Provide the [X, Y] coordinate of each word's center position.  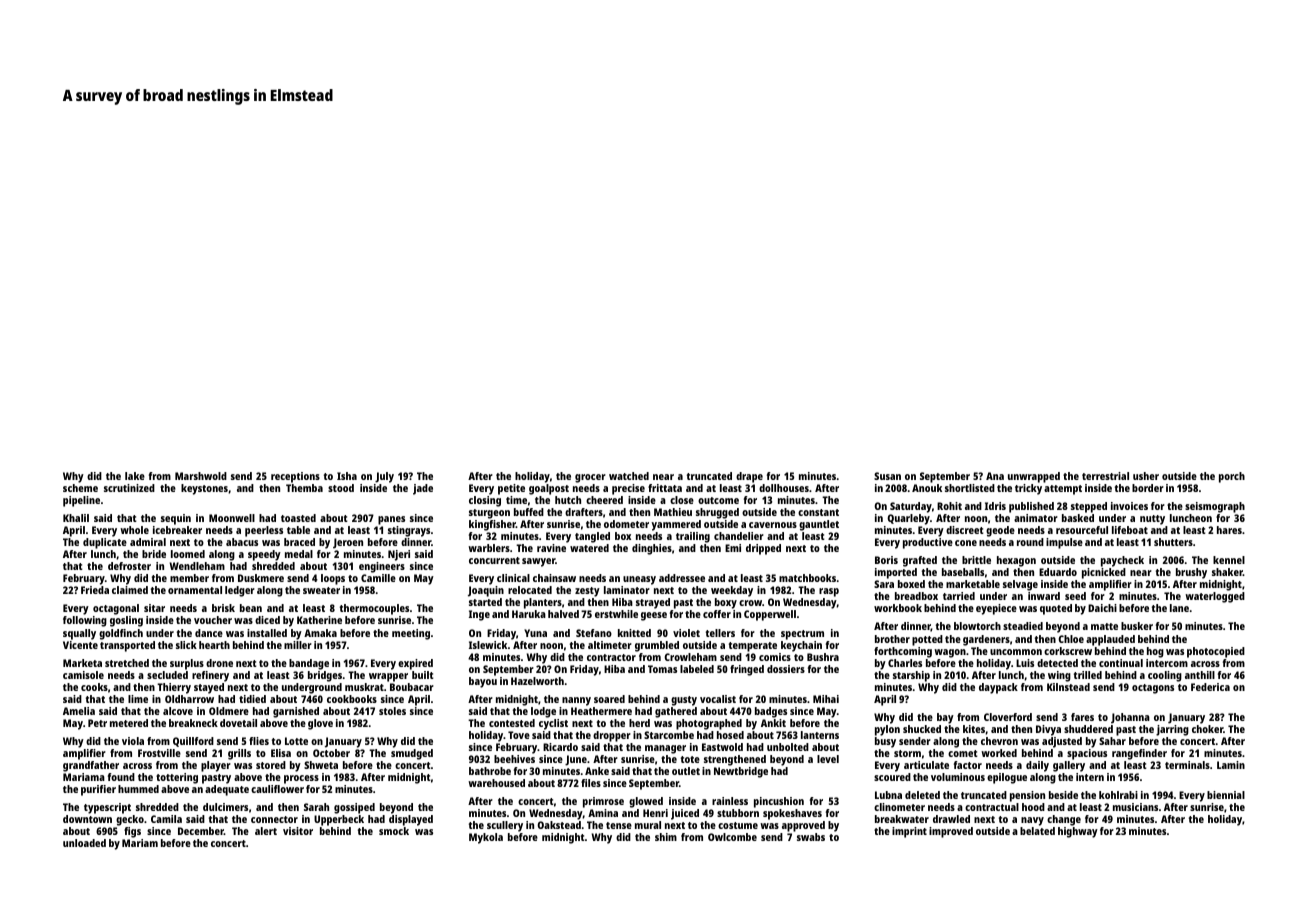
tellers [720, 633]
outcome [718, 500]
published [1031, 507]
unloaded [84, 843]
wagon [950, 653]
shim [666, 837]
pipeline [81, 501]
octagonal [116, 609]
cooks [94, 687]
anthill [1200, 675]
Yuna [535, 633]
